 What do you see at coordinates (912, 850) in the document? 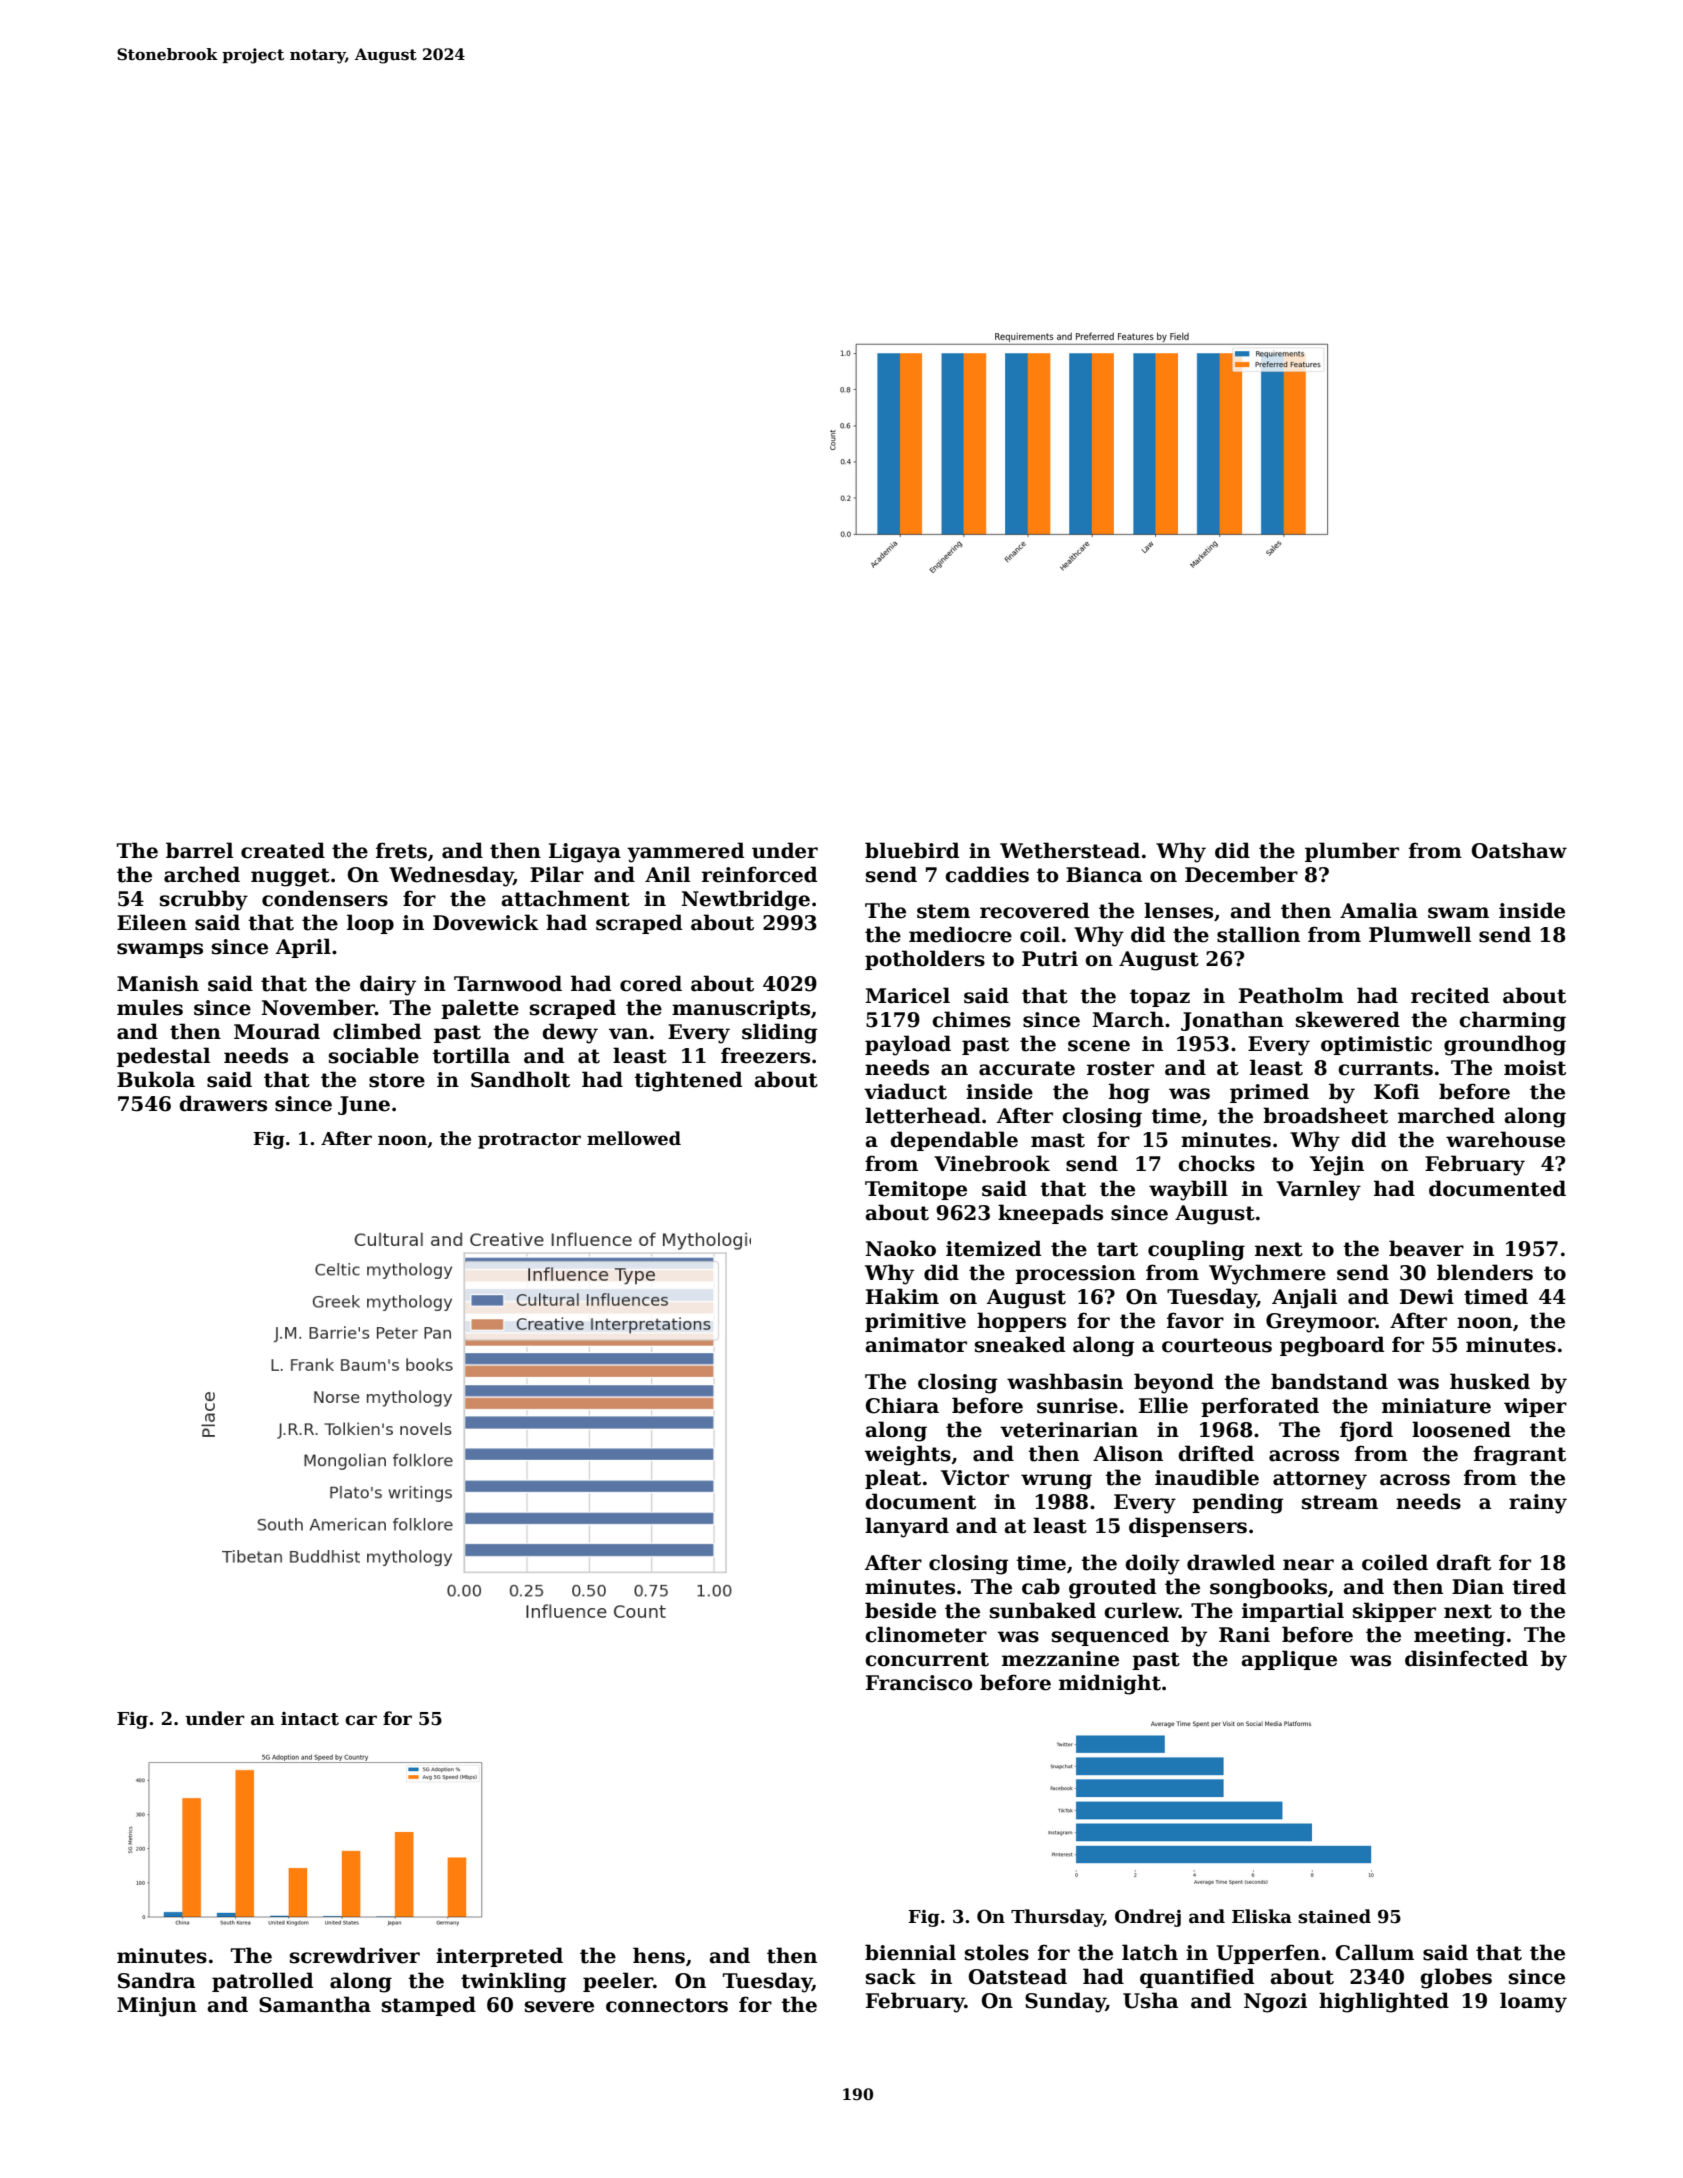
I see `bluebird` at bounding box center [912, 850].
